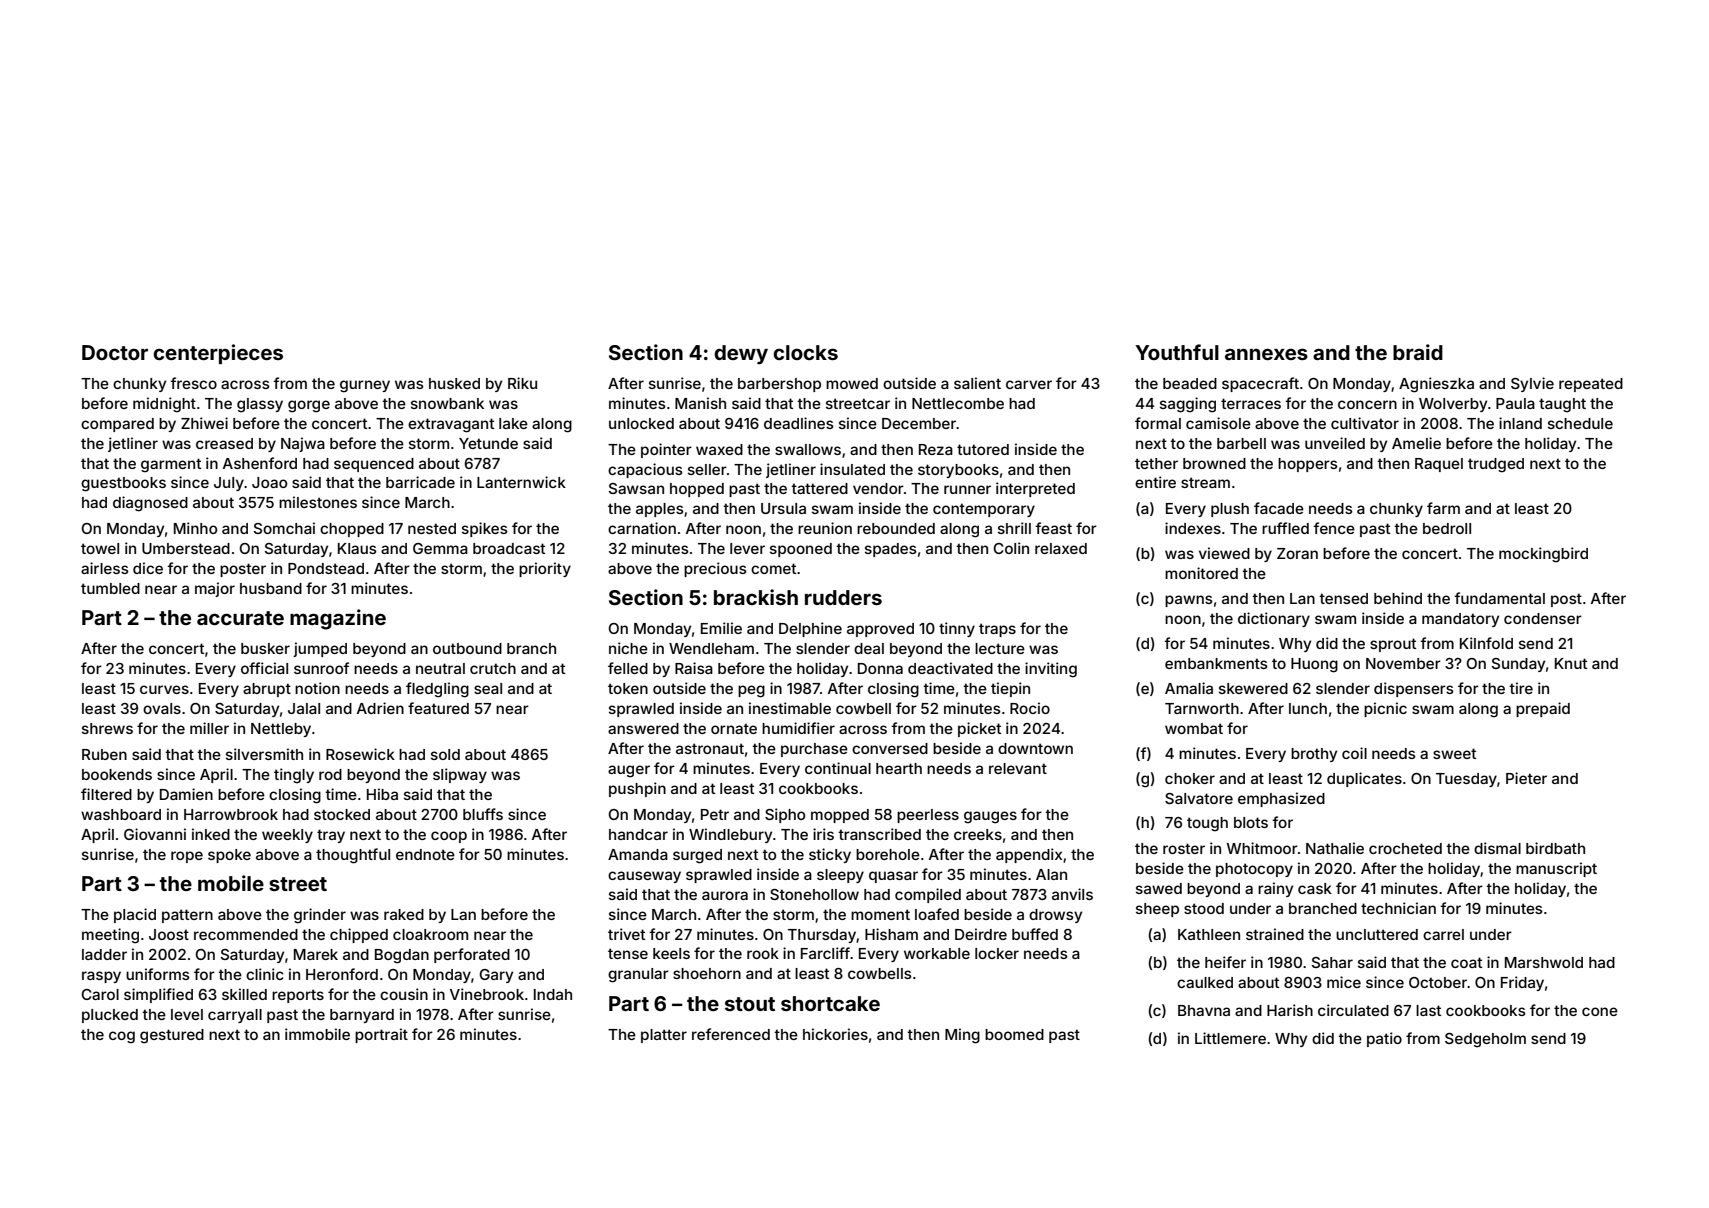  What do you see at coordinates (106, 794) in the image?
I see `filtered` at bounding box center [106, 794].
